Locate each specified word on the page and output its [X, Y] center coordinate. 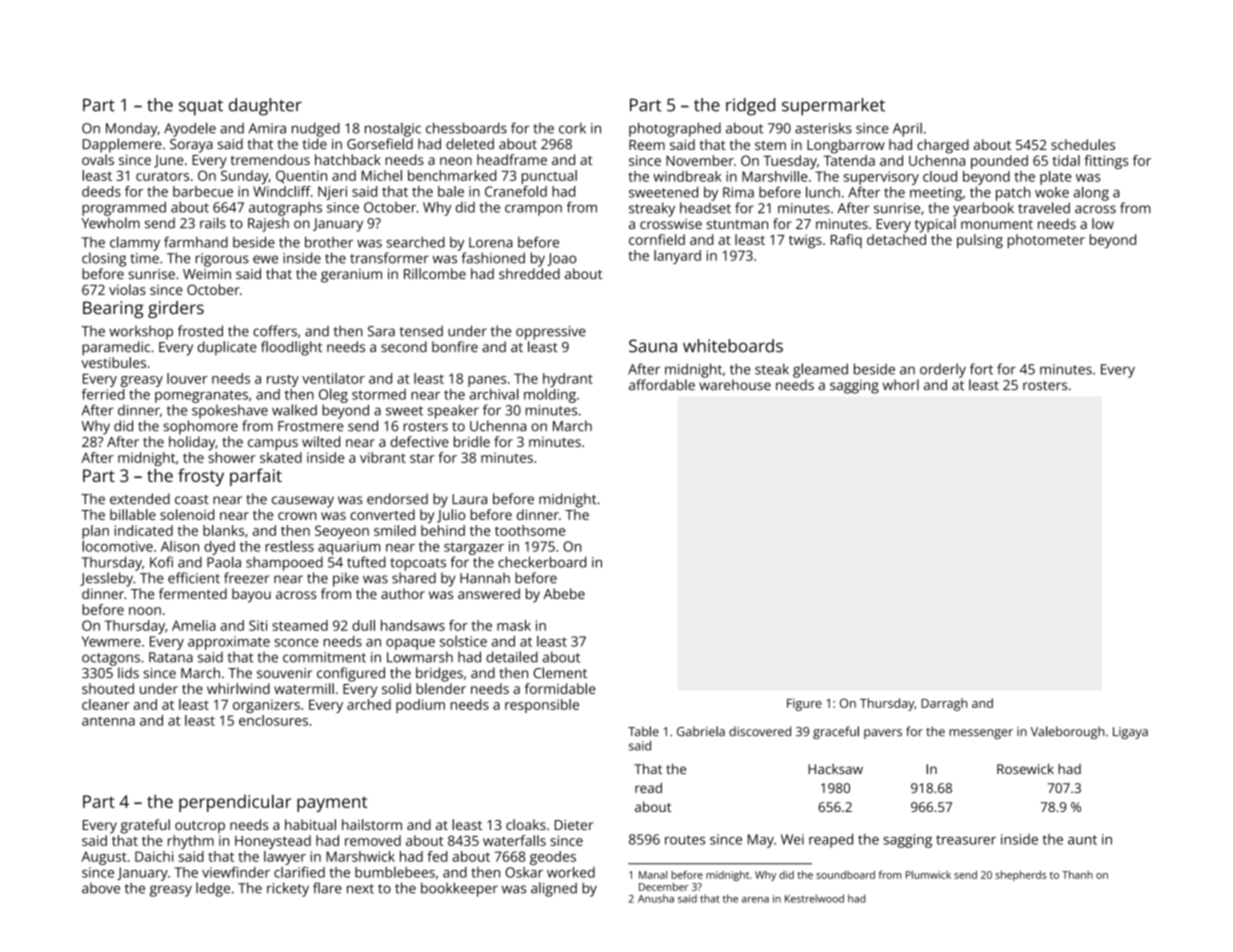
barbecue [203, 191]
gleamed [820, 370]
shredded [529, 273]
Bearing [113, 309]
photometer [1046, 241]
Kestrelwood [814, 898]
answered [489, 593]
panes [487, 381]
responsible [542, 706]
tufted [366, 562]
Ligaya [1130, 733]
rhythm [191, 842]
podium [420, 706]
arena [755, 900]
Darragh [944, 704]
